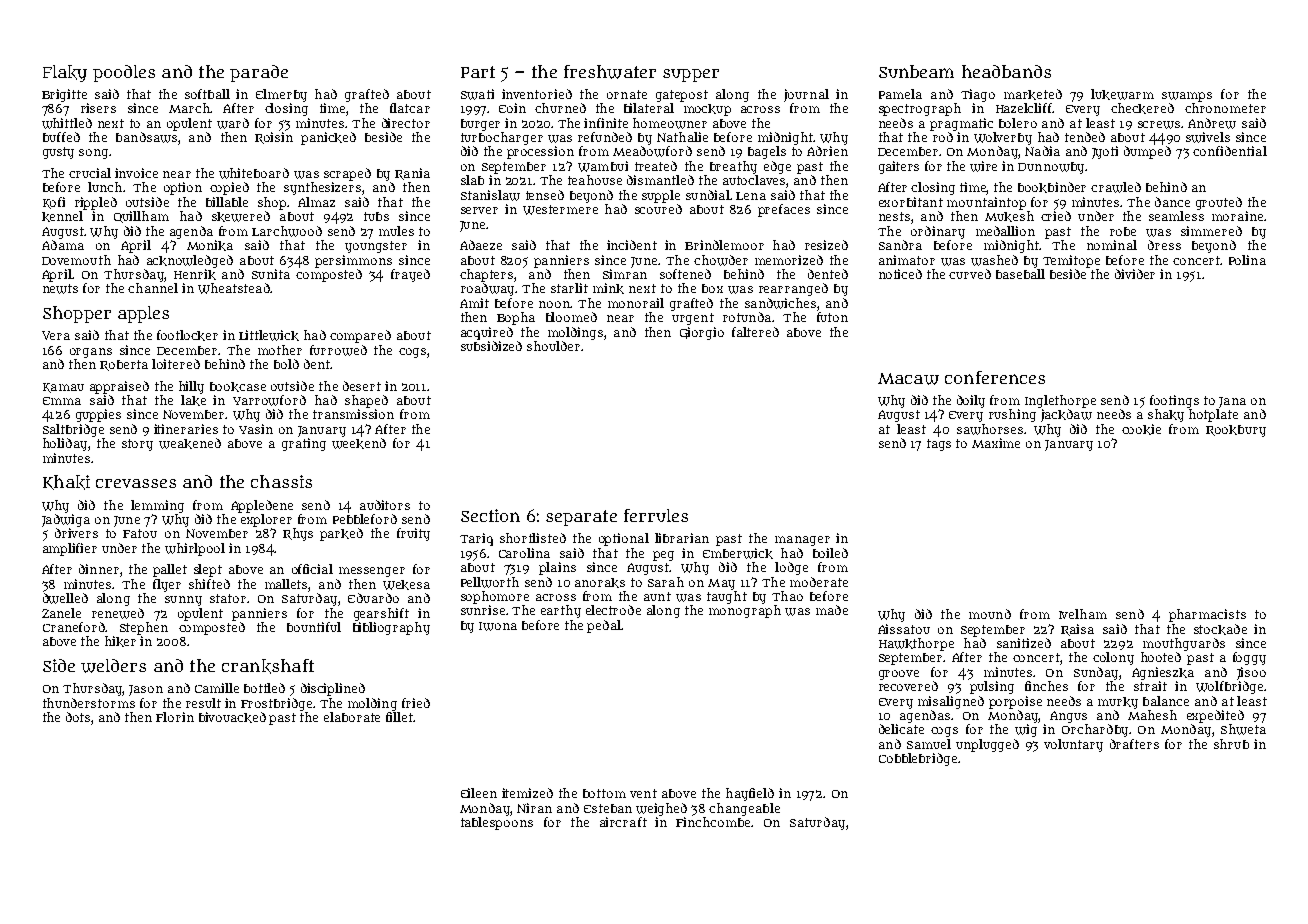  Describe the element at coordinates (65, 73) in the image. I see `Flaky` at that location.
